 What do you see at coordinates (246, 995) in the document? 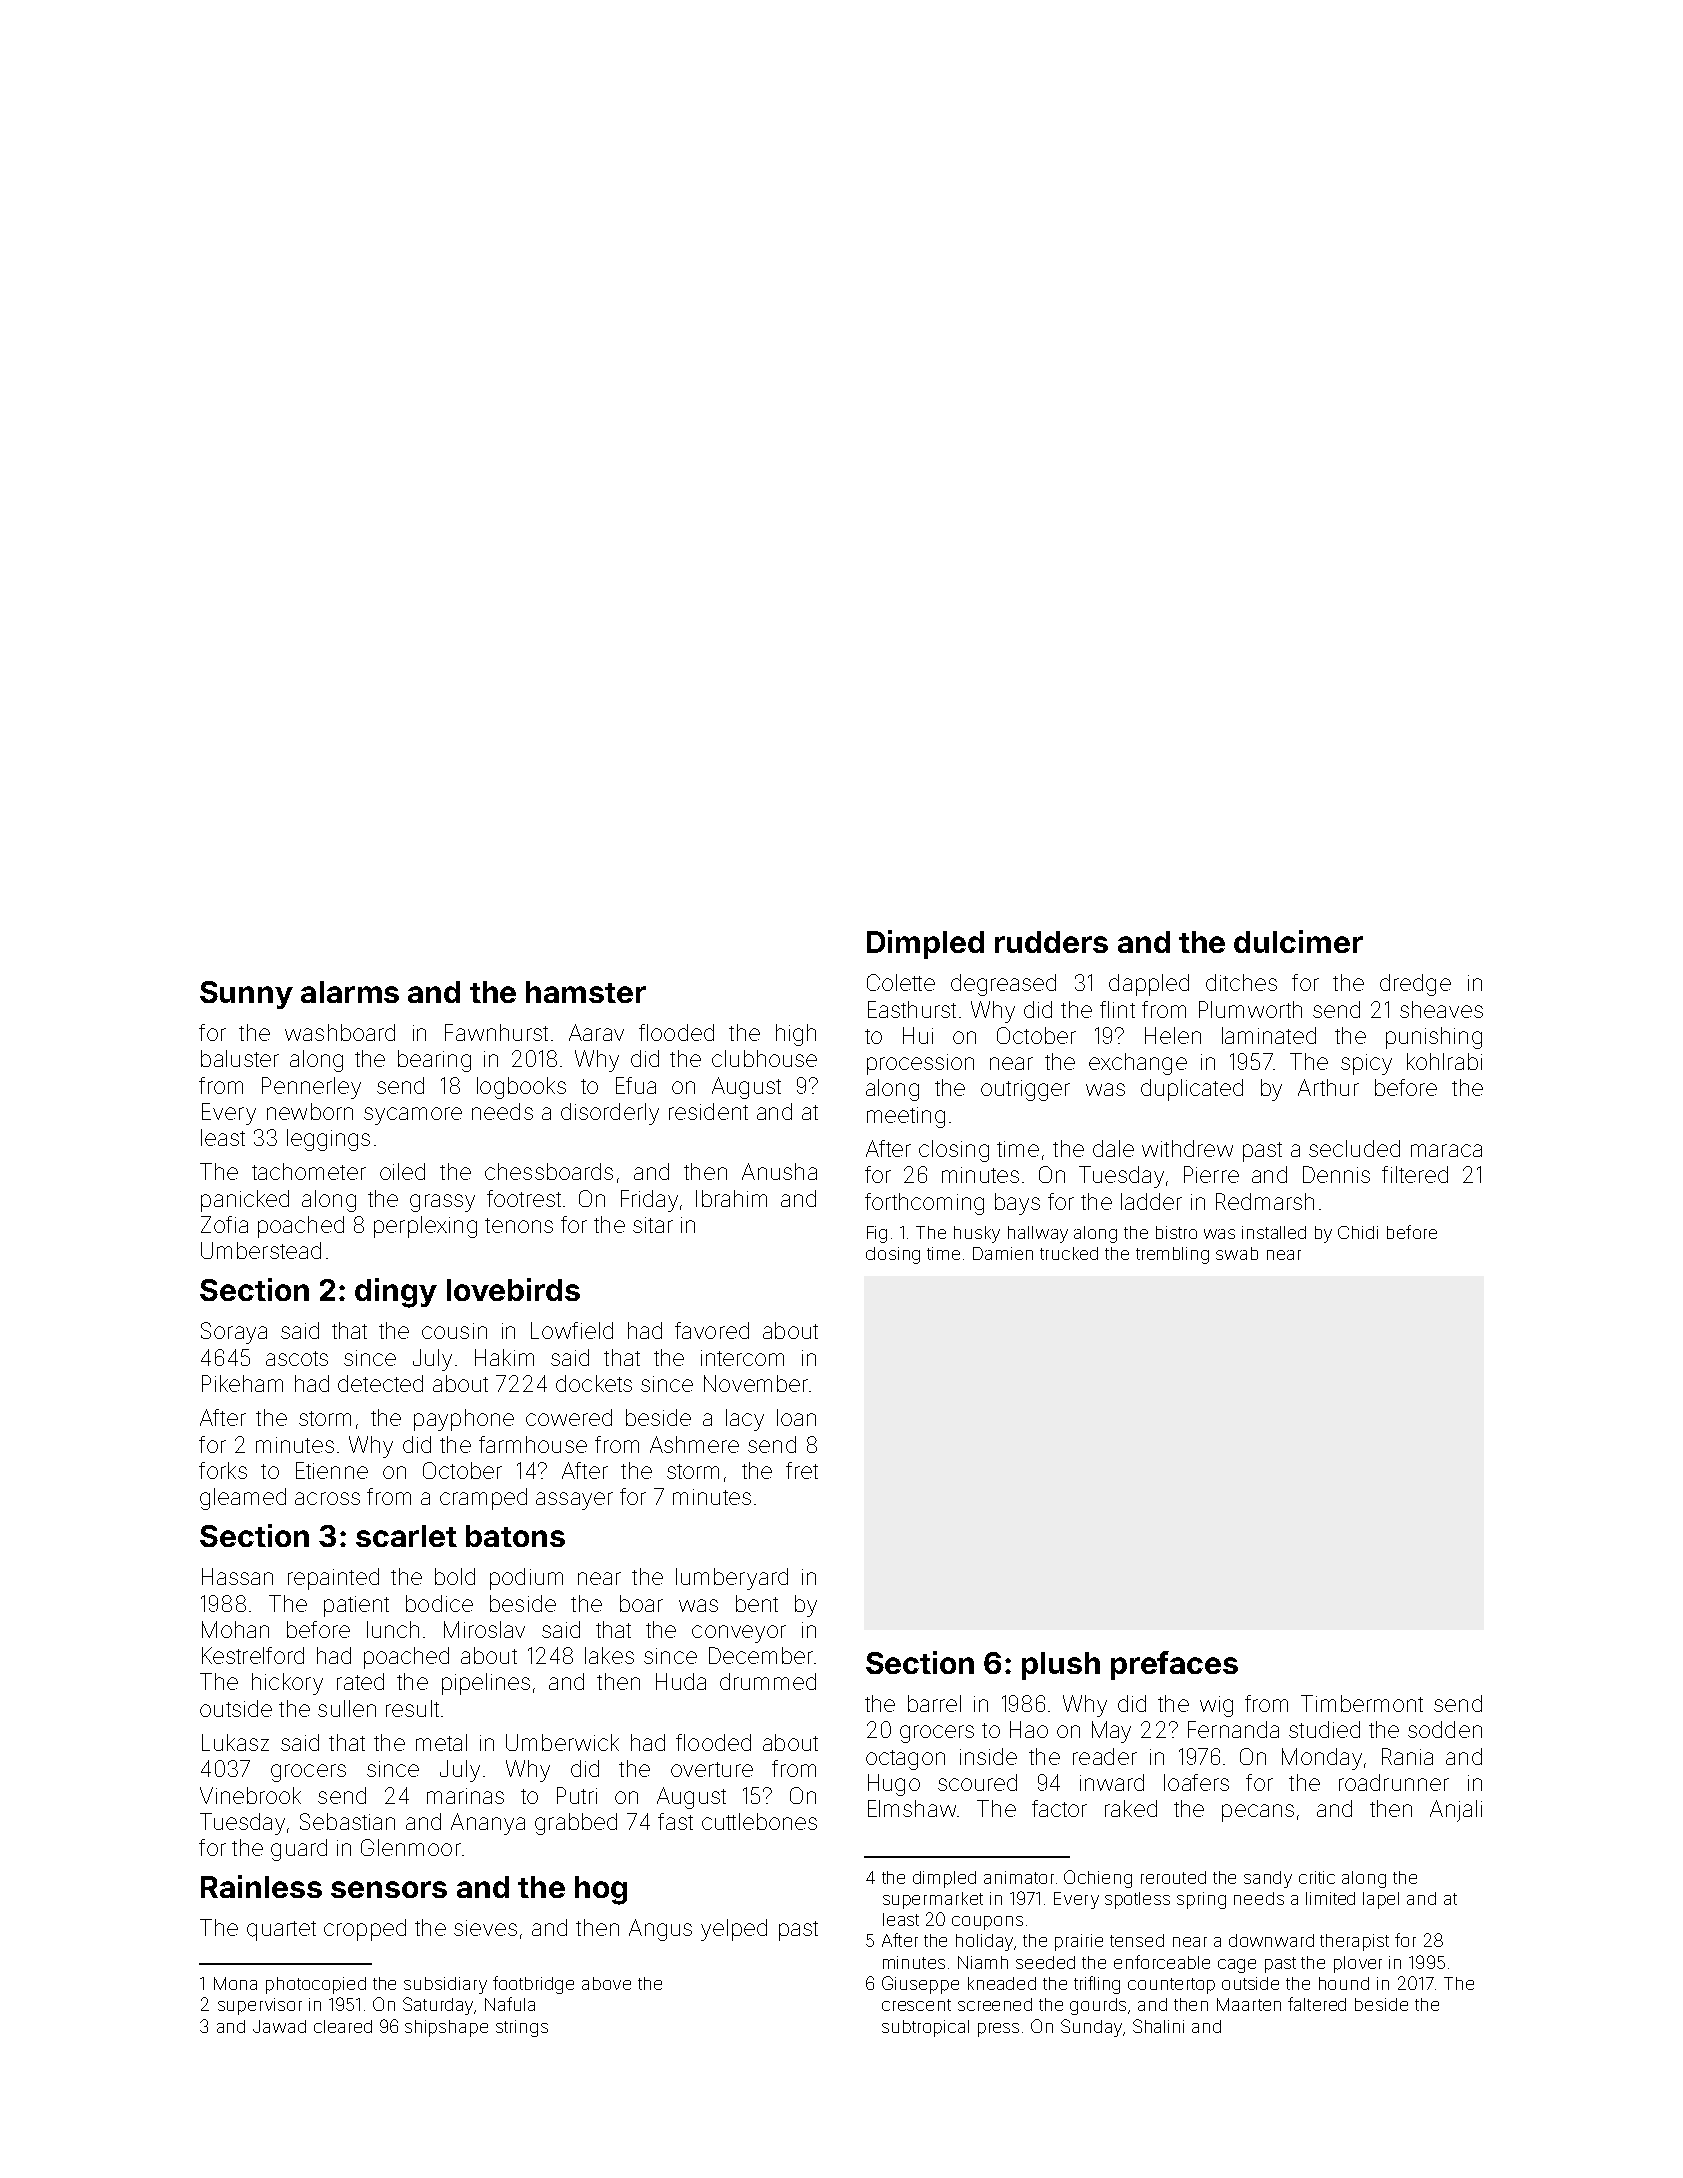
I see `Sunny` at bounding box center [246, 995].
